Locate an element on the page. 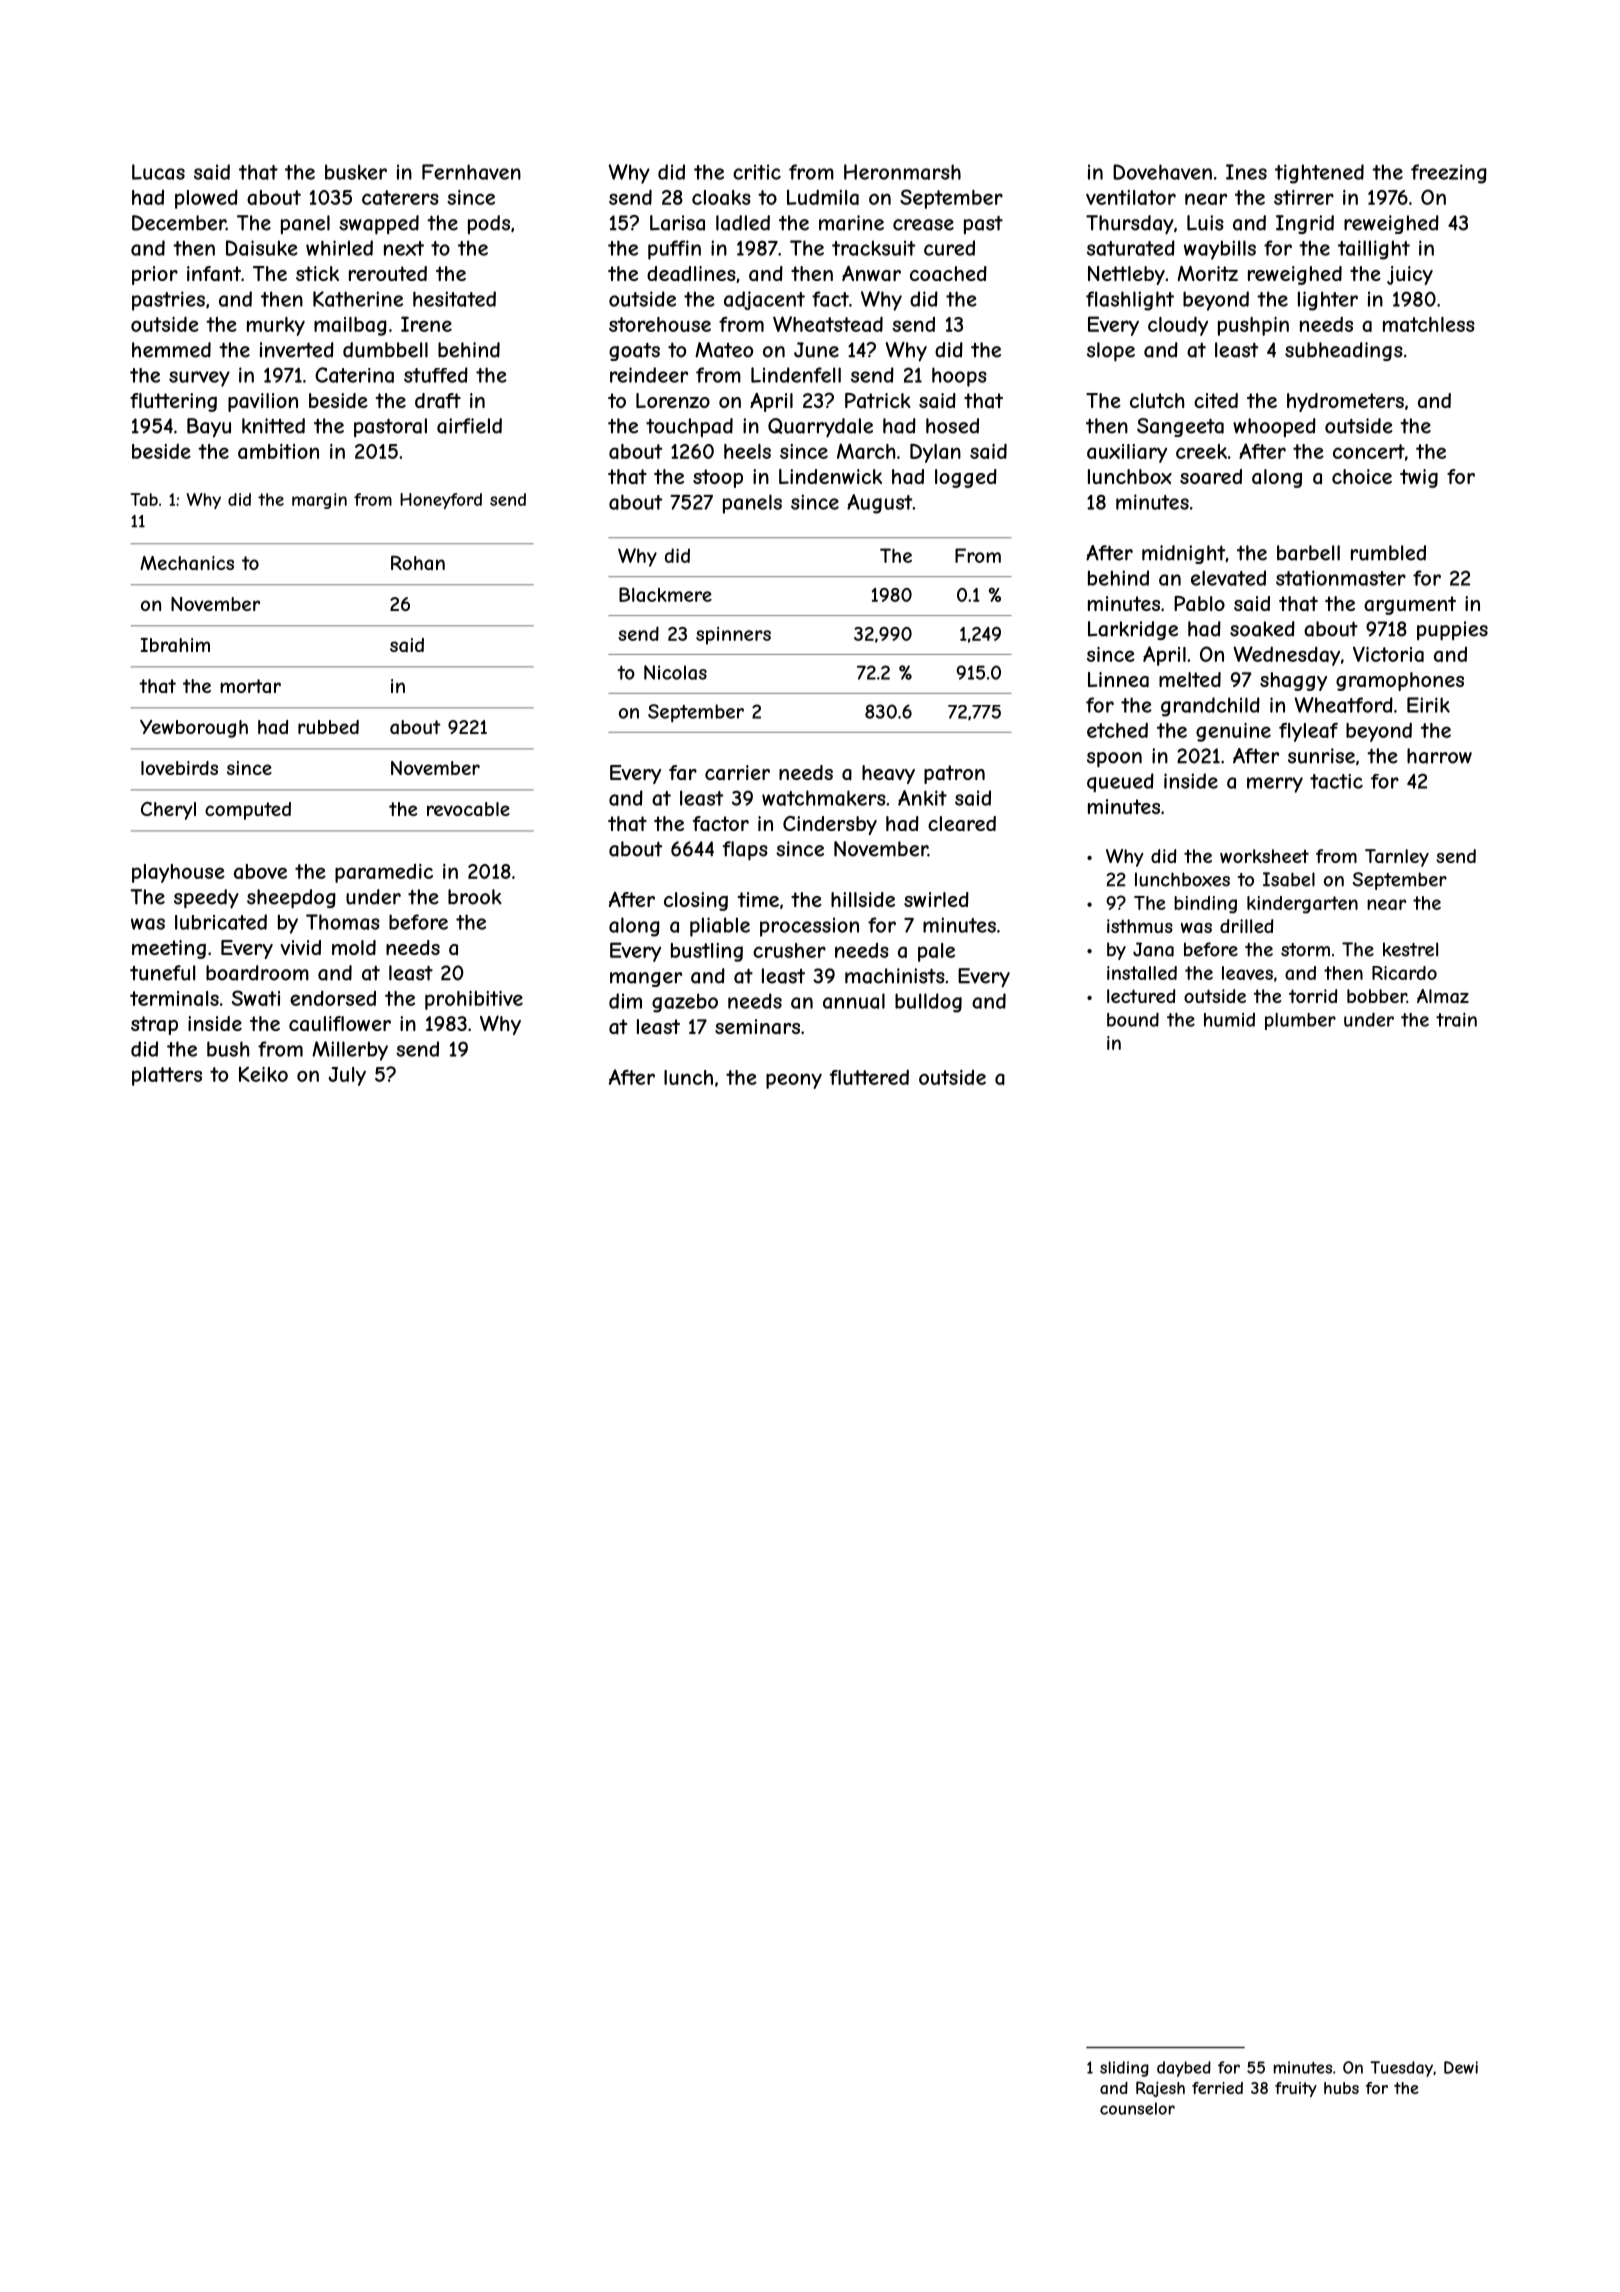 The height and width of the document is (2292, 1620). taillight is located at coordinates (1374, 250).
